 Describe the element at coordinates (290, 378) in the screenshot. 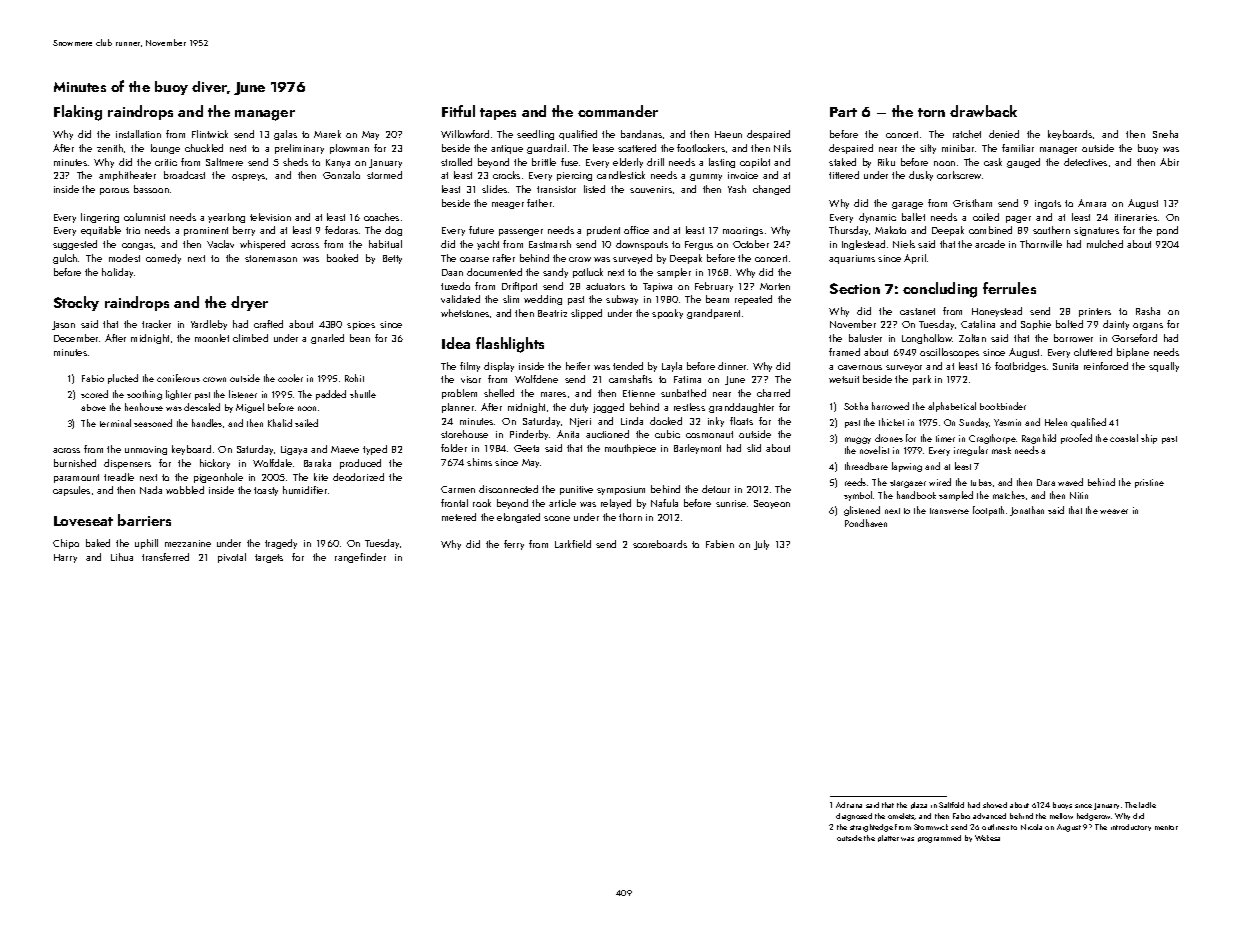

I see `cooler` at that location.
